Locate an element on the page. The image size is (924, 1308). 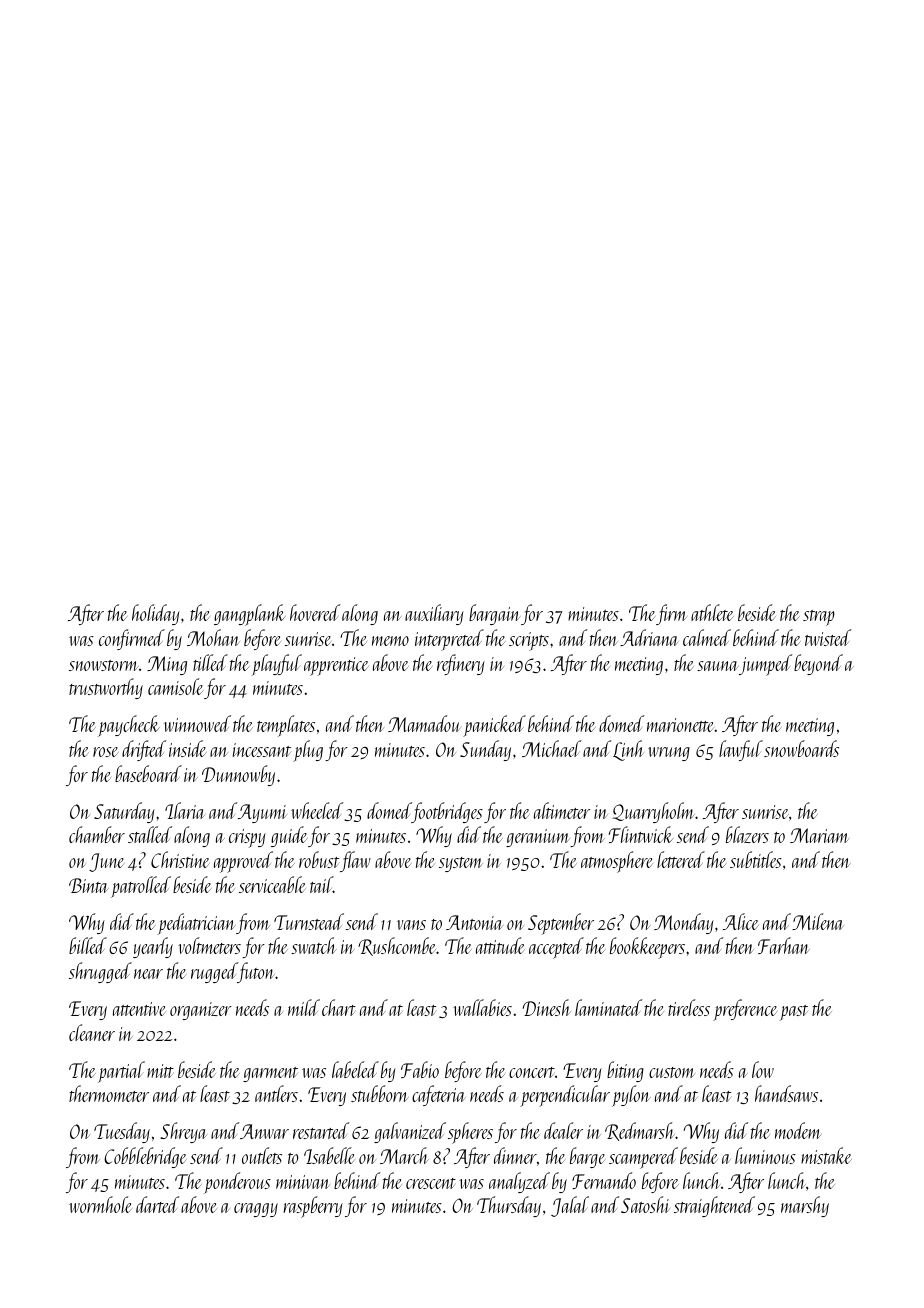
Quarryholm is located at coordinates (653, 812).
